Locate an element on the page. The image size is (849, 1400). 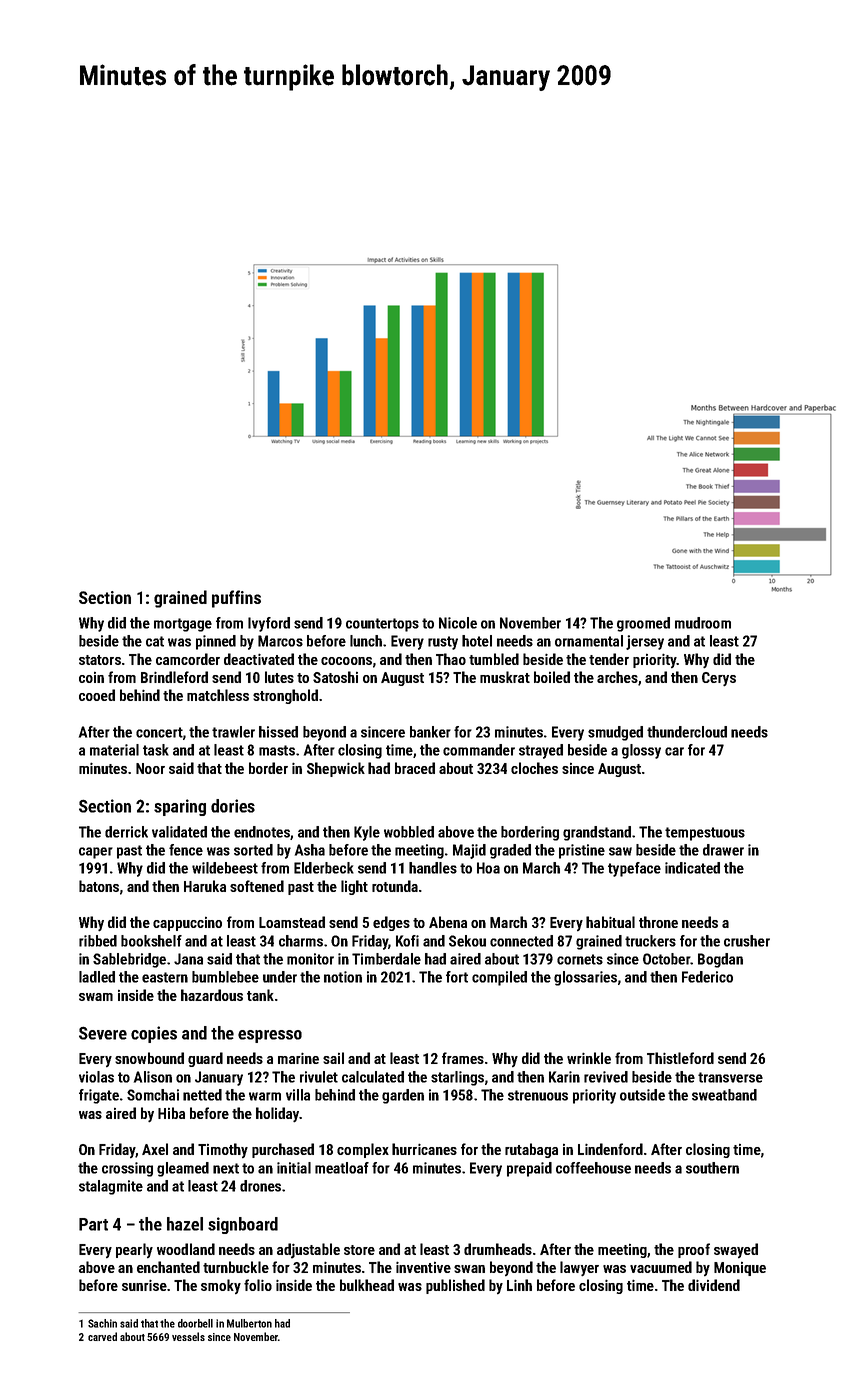
monitor is located at coordinates (310, 959).
